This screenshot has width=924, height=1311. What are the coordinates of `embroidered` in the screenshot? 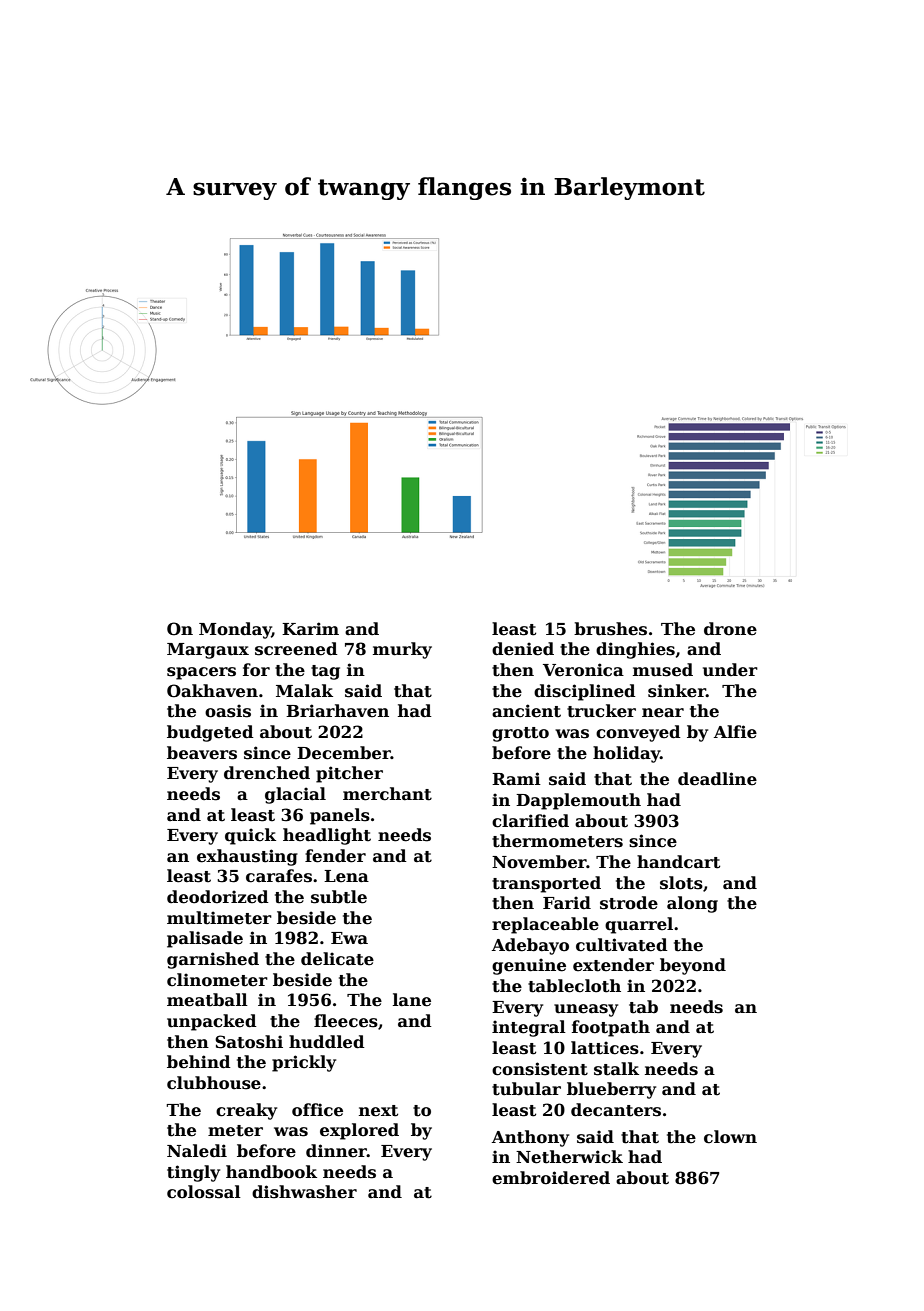 It's located at (551, 1178).
